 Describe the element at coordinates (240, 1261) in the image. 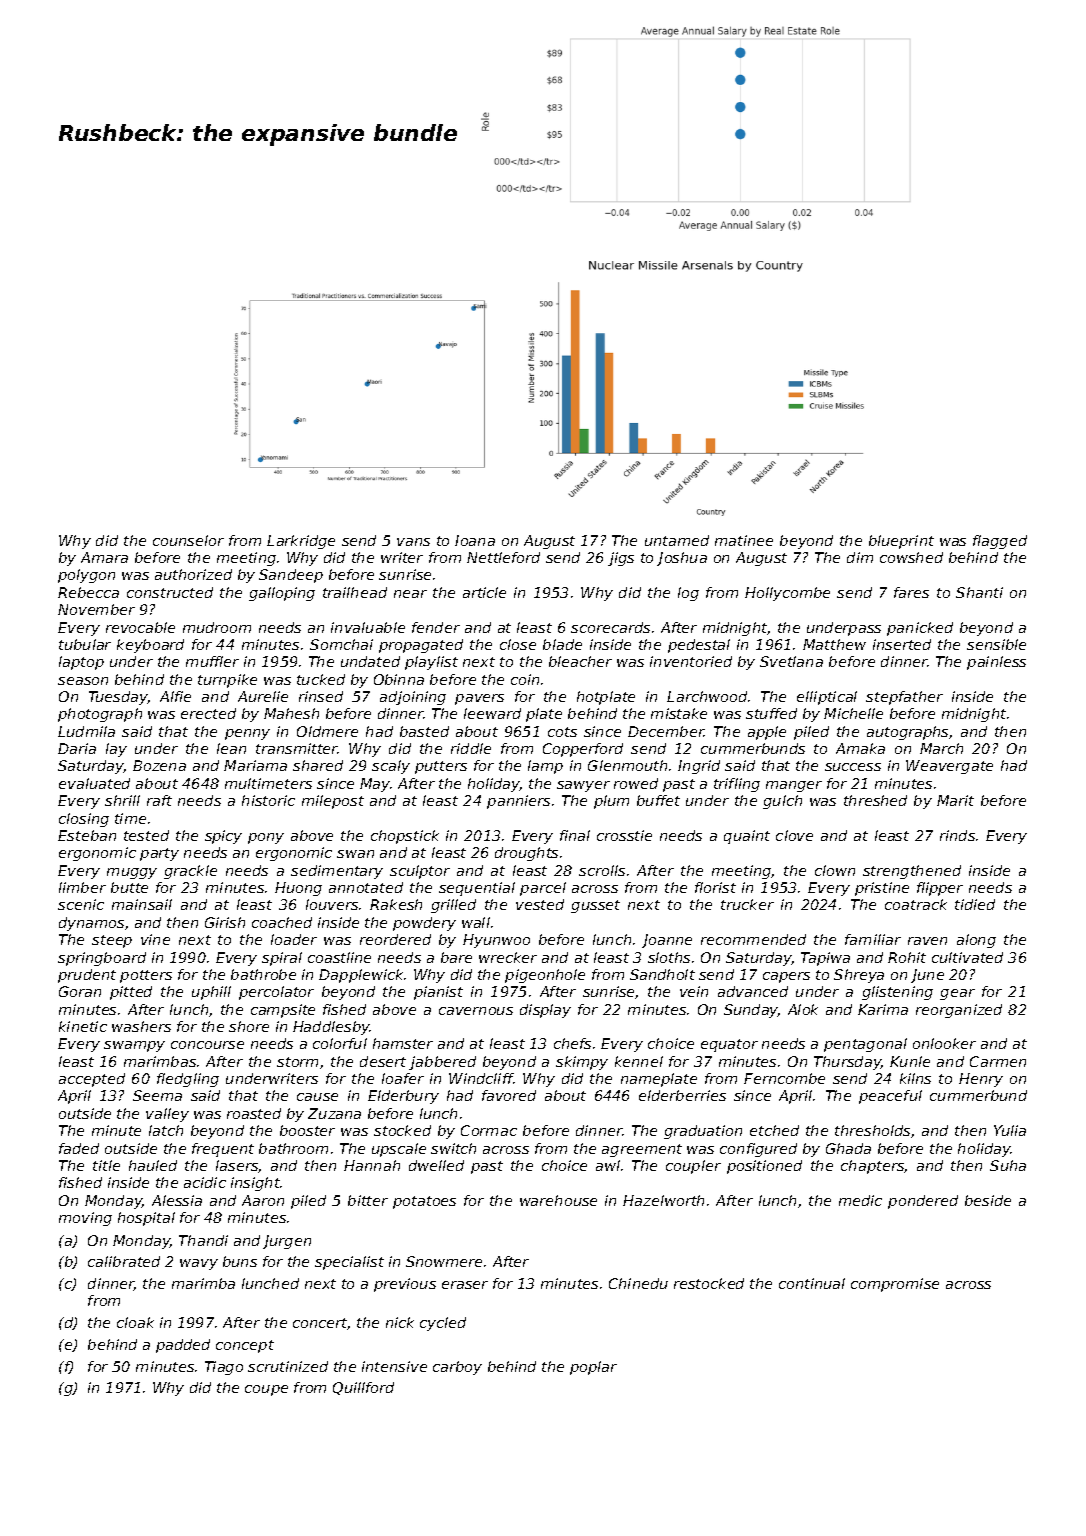

I see `buns` at that location.
